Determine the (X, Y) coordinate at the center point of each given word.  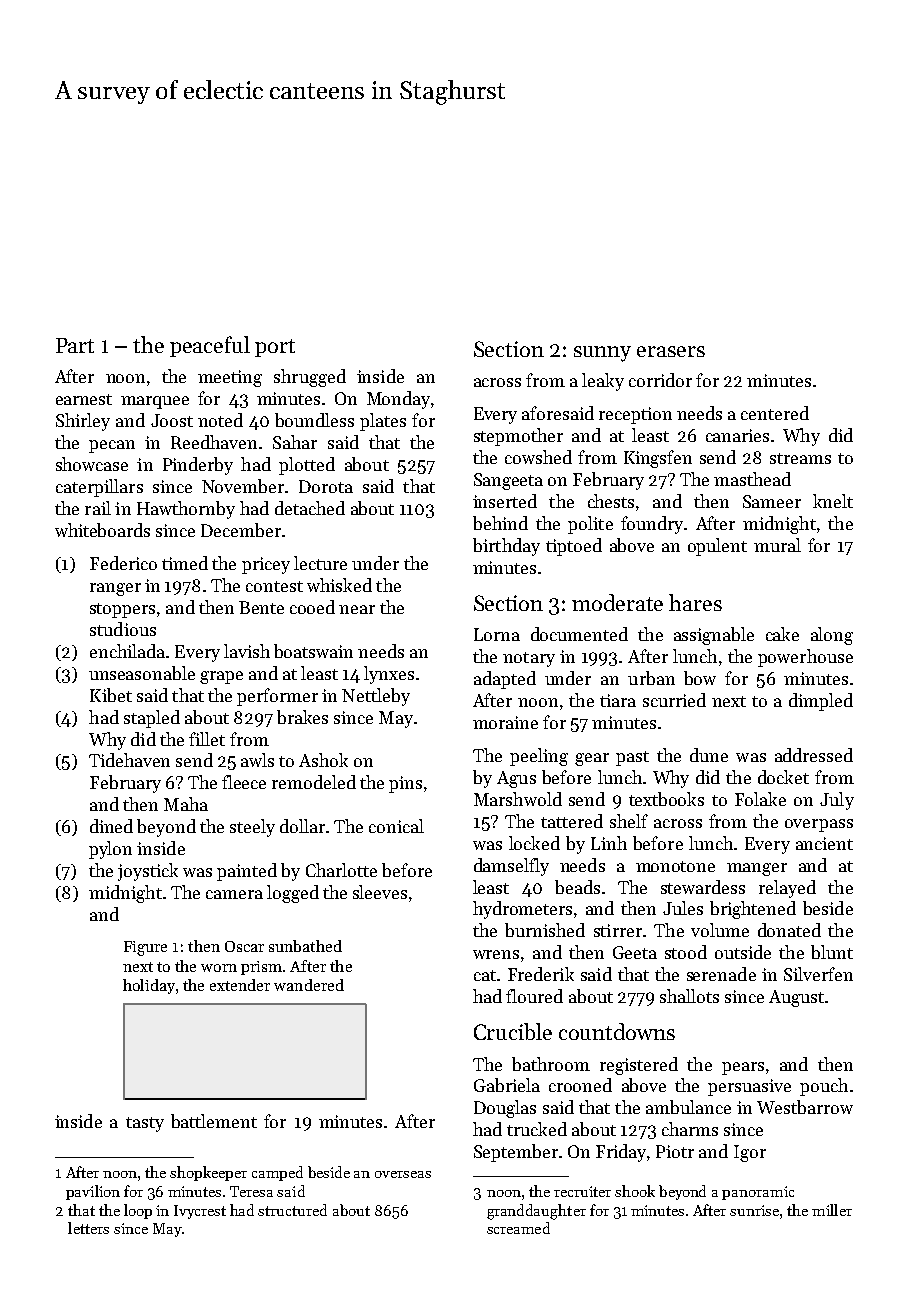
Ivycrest (200, 1212)
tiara (618, 700)
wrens (496, 954)
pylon (110, 850)
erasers (671, 351)
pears (743, 1068)
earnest (84, 399)
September (516, 1153)
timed (185, 563)
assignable (714, 636)
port (275, 348)
